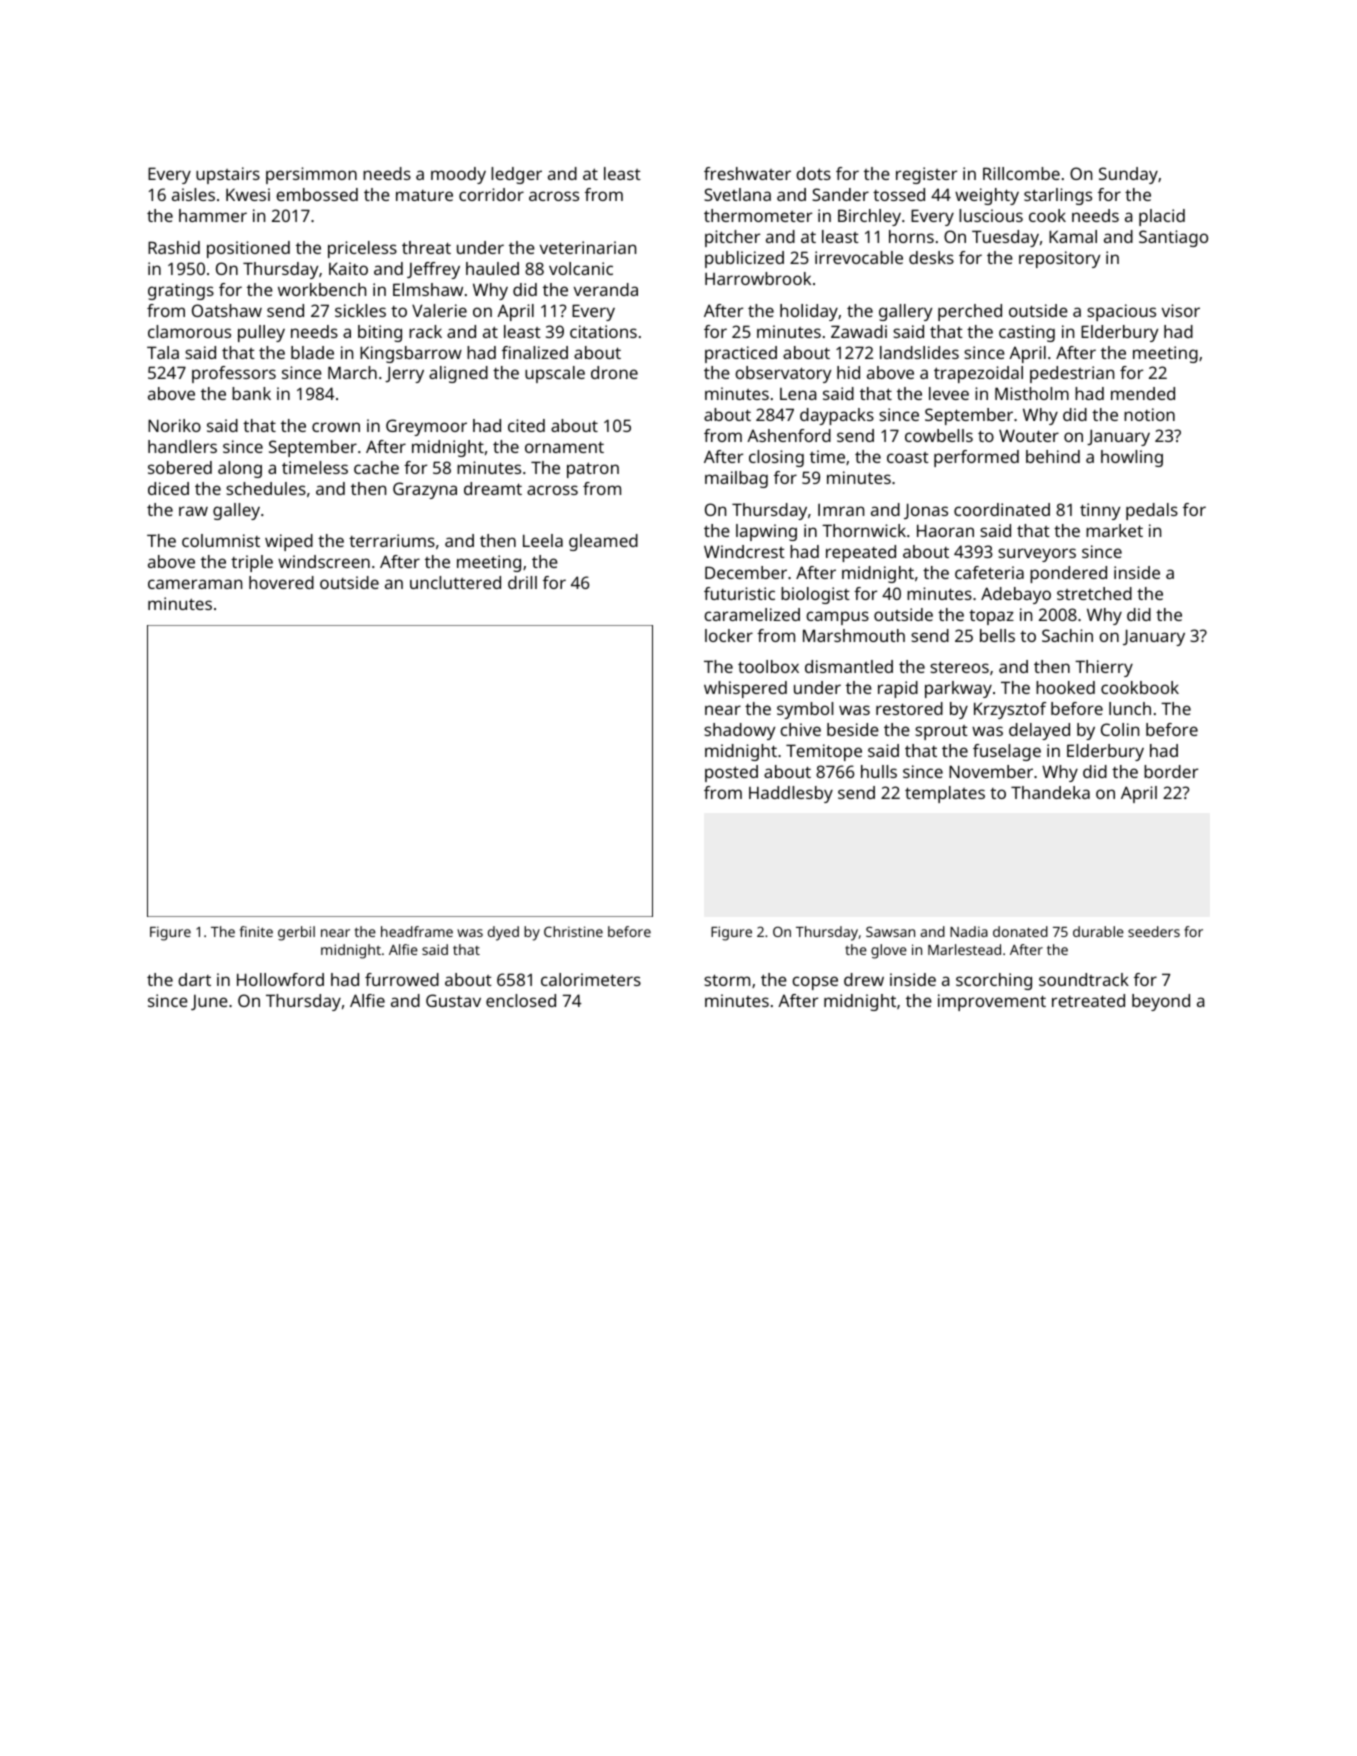 The width and height of the page is (1357, 1756). I want to click on delayed, so click(1039, 731).
